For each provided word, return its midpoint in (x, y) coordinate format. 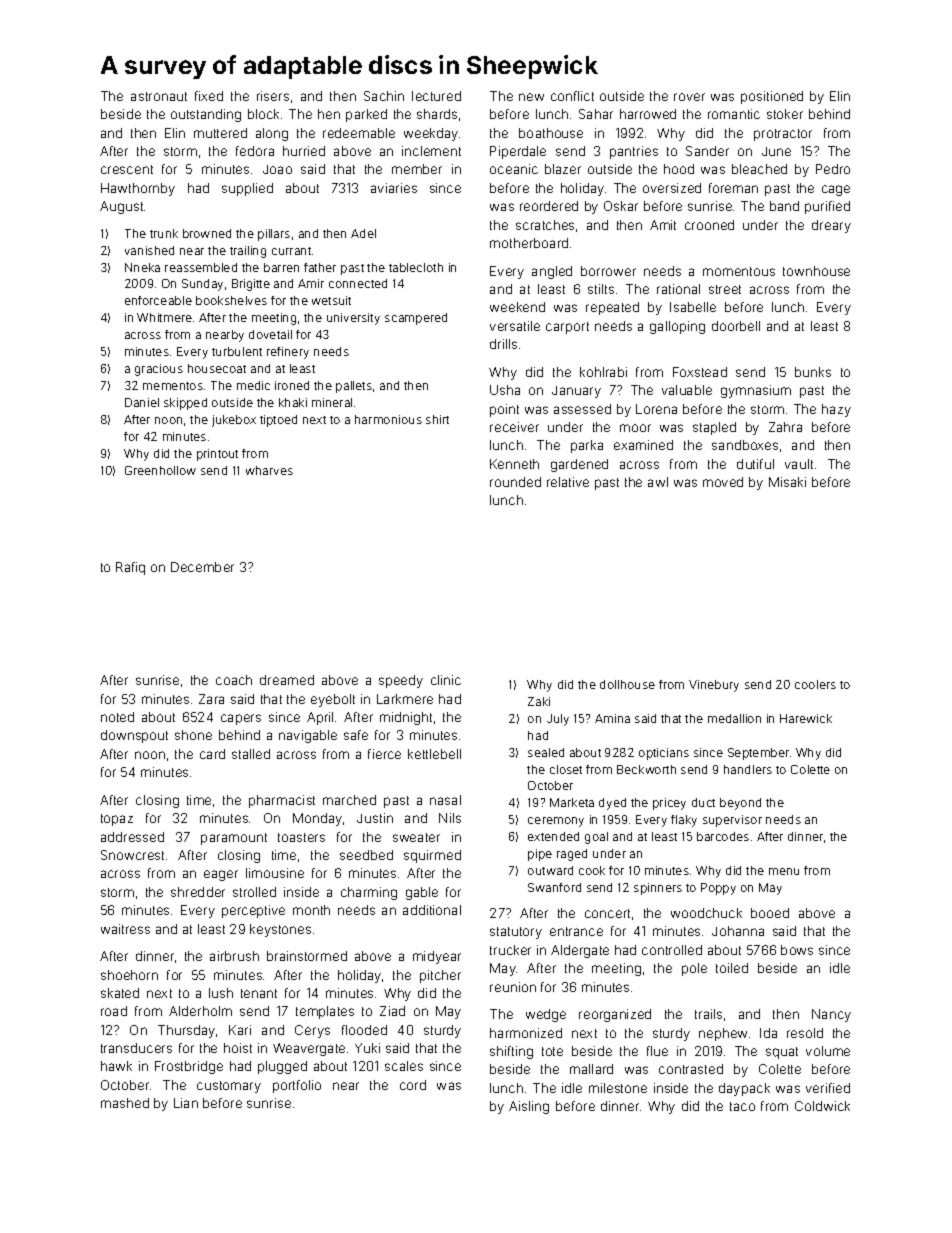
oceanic (514, 169)
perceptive (253, 911)
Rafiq (130, 568)
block (263, 114)
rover (689, 97)
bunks (813, 372)
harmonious (388, 419)
